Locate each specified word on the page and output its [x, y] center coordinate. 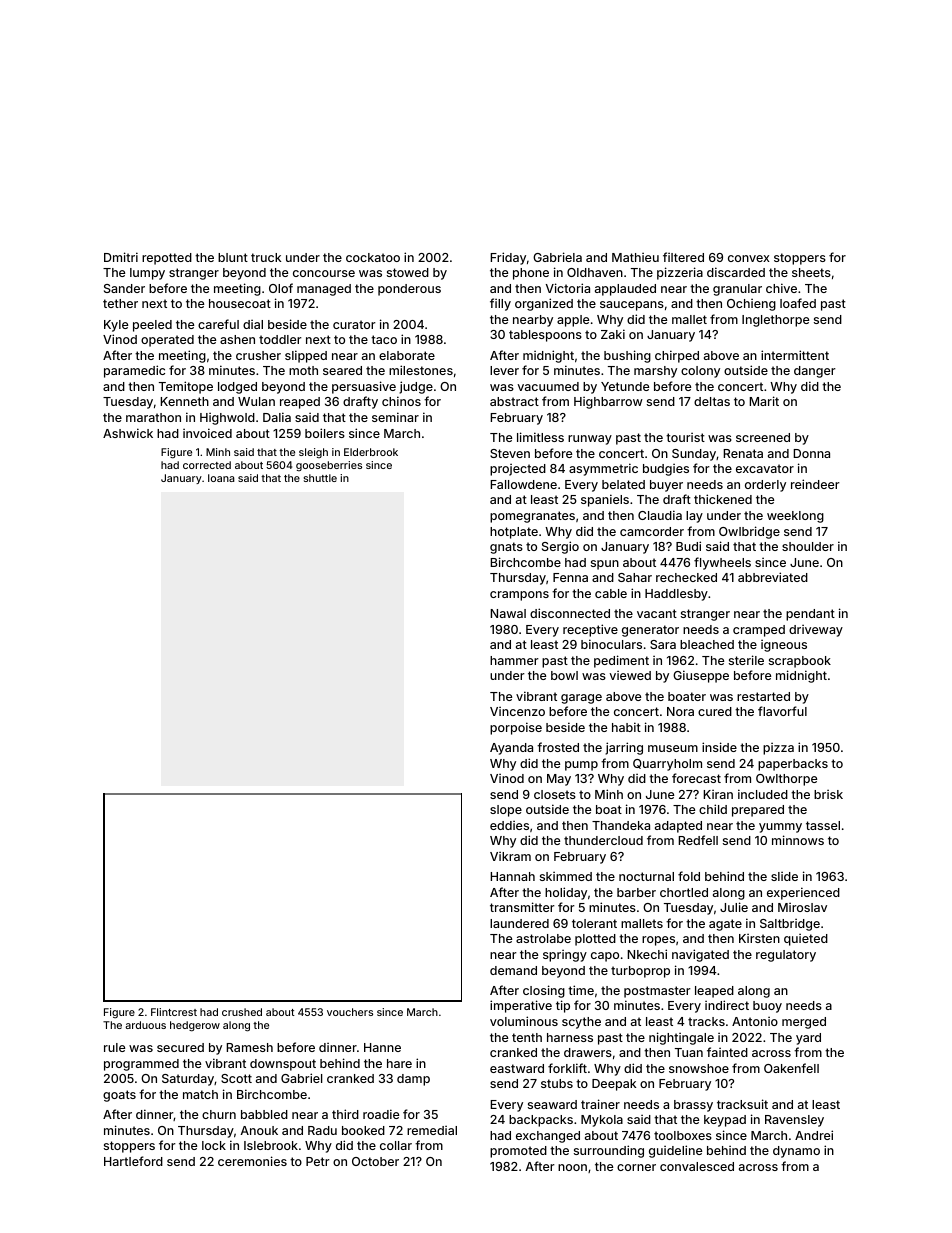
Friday [508, 258]
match [200, 1094]
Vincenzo [517, 711]
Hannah [512, 876]
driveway [816, 631]
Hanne [382, 1047]
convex [749, 258]
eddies [509, 825]
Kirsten [759, 938]
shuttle [320, 478]
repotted [167, 259]
